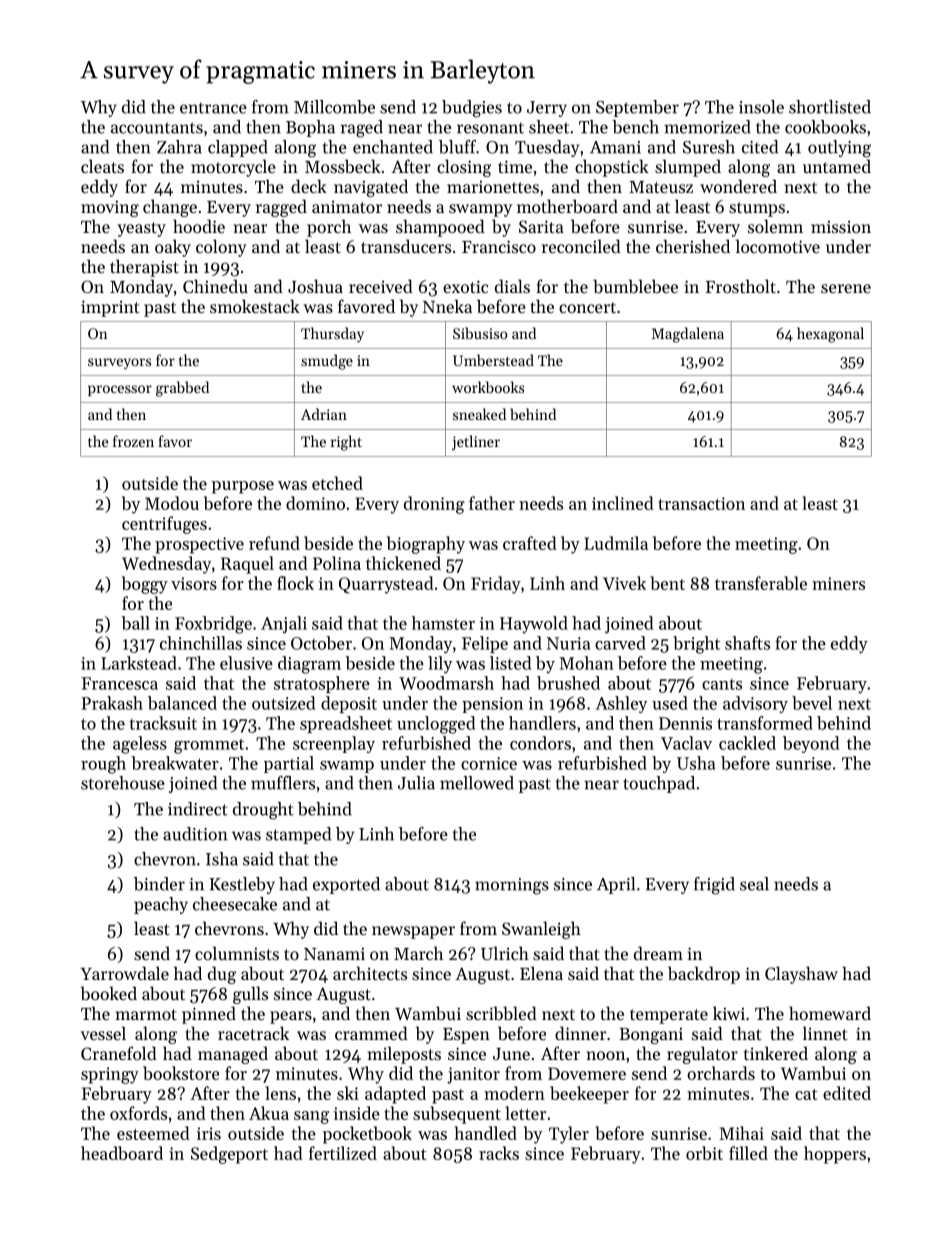 Image resolution: width=952 pixels, height=1233 pixels. What do you see at coordinates (704, 1153) in the page?
I see `orbit` at bounding box center [704, 1153].
